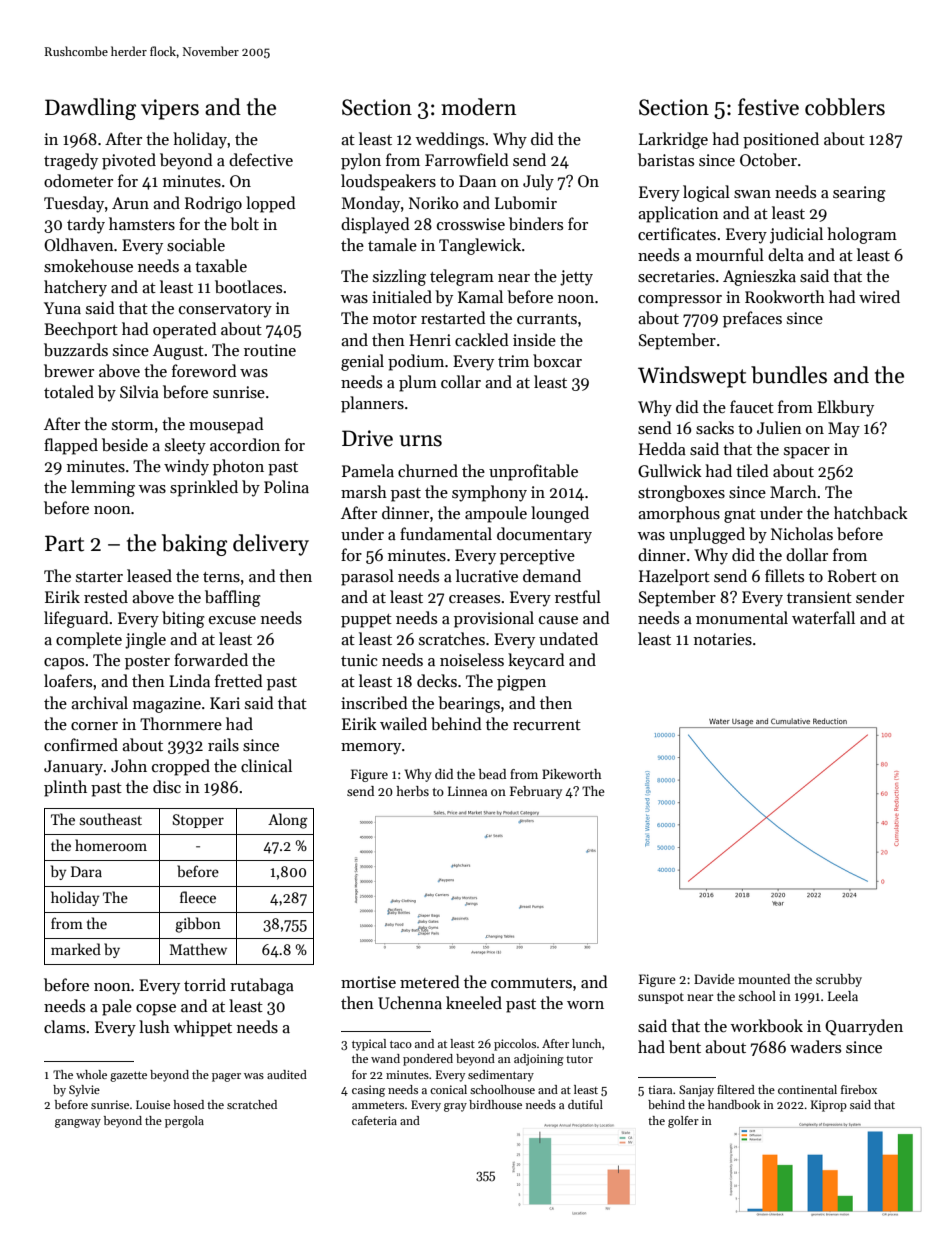 The width and height of the screenshot is (952, 1233). What do you see at coordinates (764, 979) in the screenshot?
I see `mounted` at bounding box center [764, 979].
